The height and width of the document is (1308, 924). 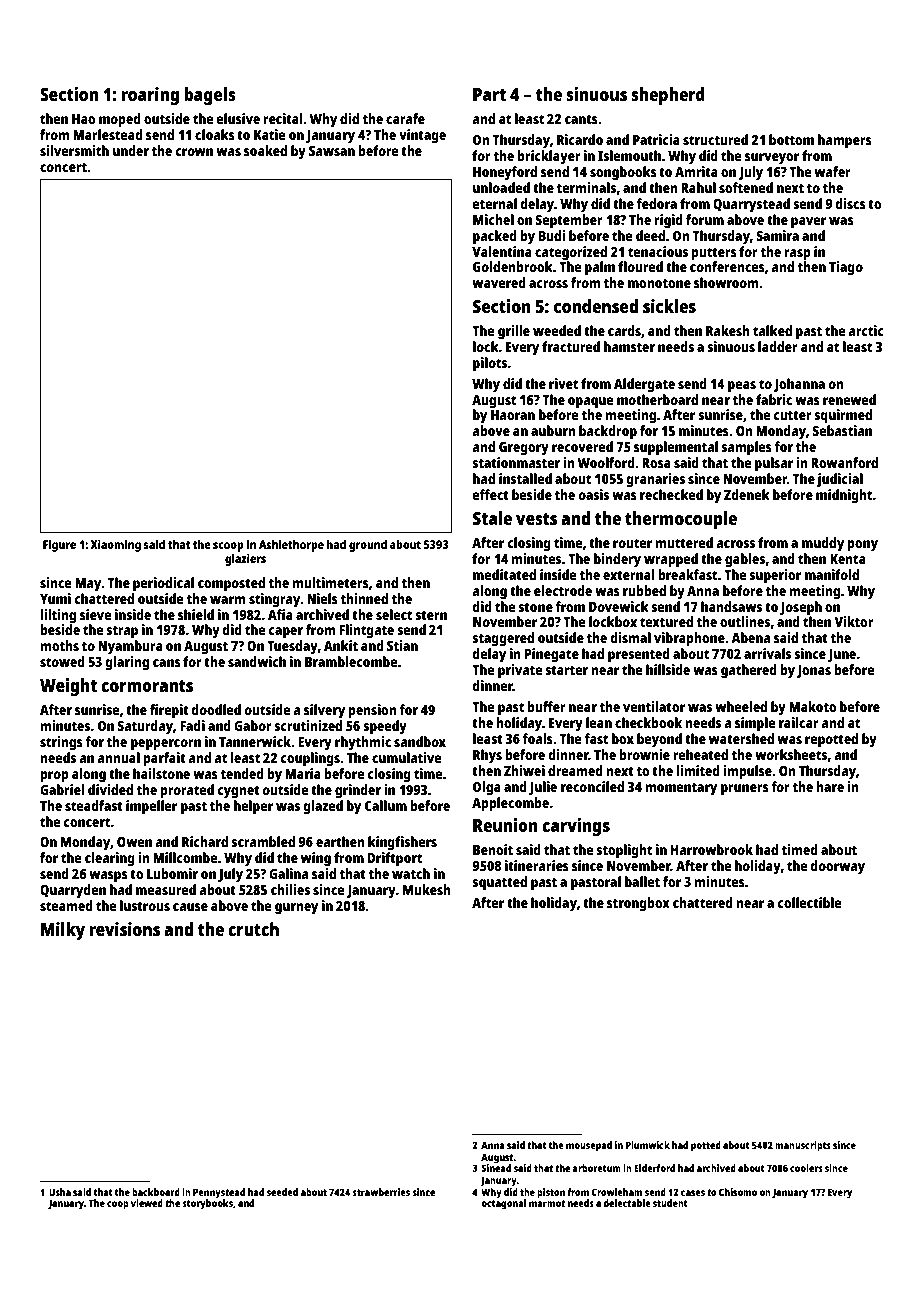 I want to click on Ashlethorpe, so click(x=291, y=546).
